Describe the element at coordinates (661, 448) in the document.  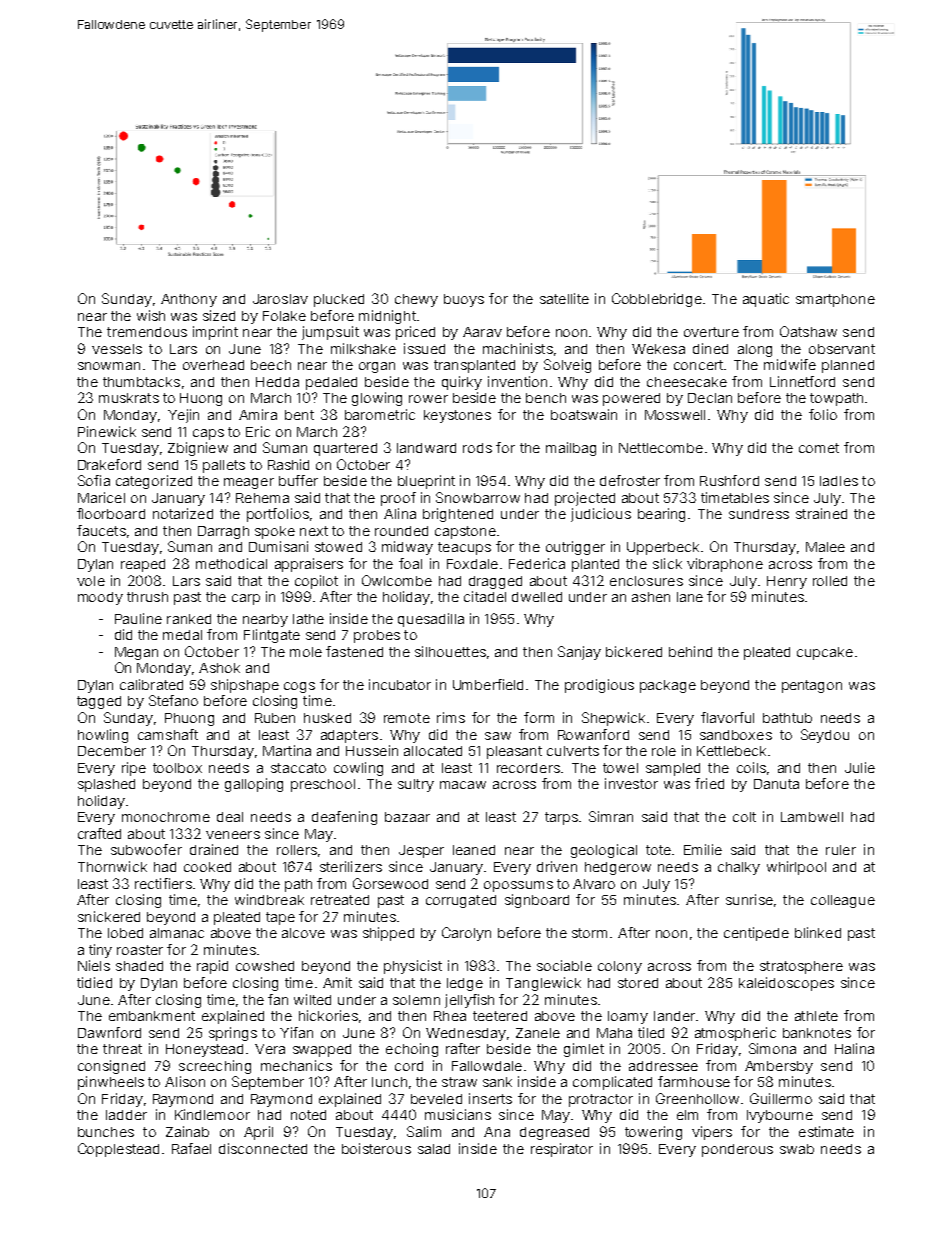
I see `Nettlecombe` at that location.
